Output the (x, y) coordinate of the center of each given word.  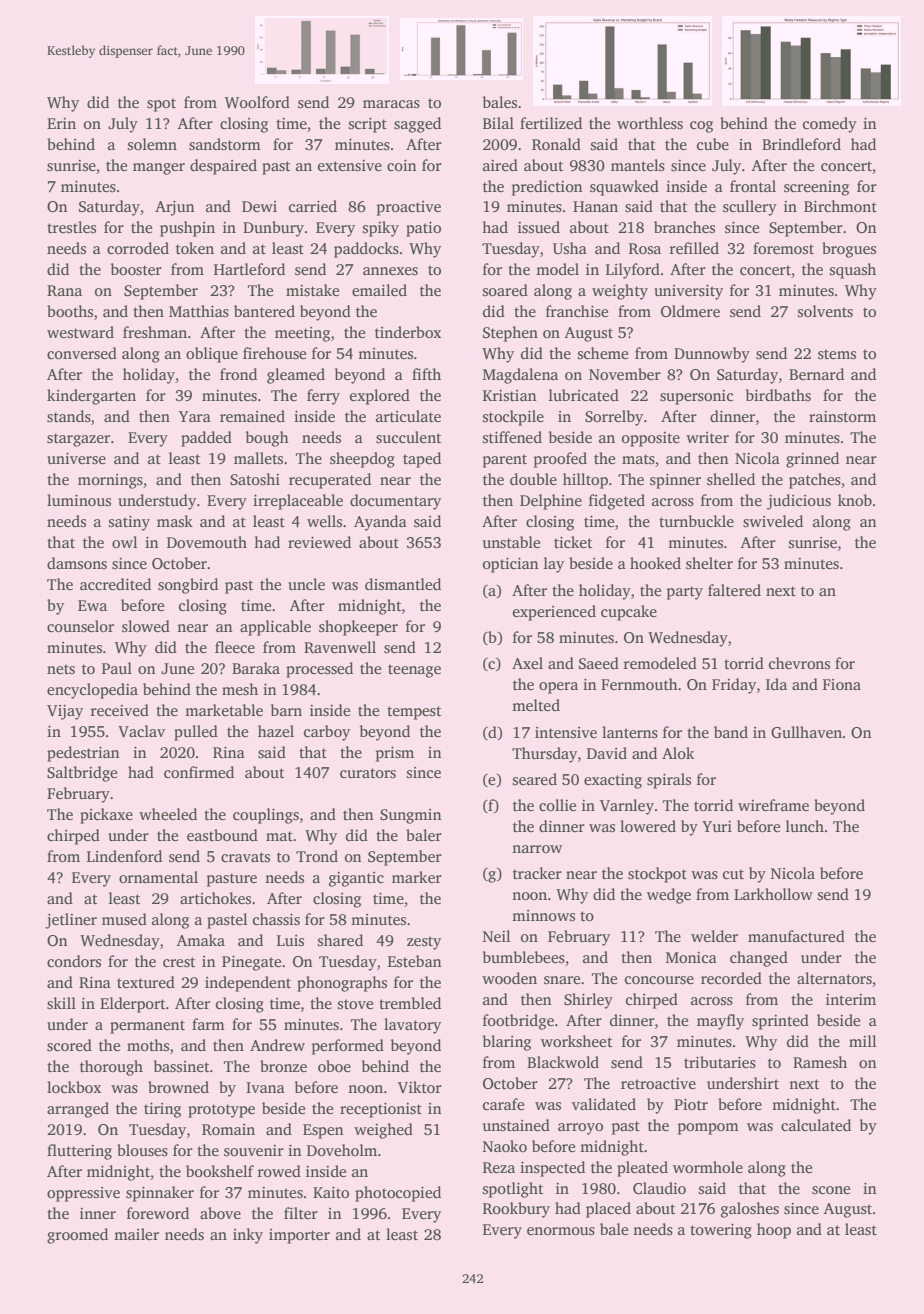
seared (535, 779)
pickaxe (106, 816)
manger (159, 169)
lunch (805, 826)
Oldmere (690, 311)
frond (238, 374)
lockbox (74, 1087)
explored (380, 397)
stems (837, 354)
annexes (390, 271)
